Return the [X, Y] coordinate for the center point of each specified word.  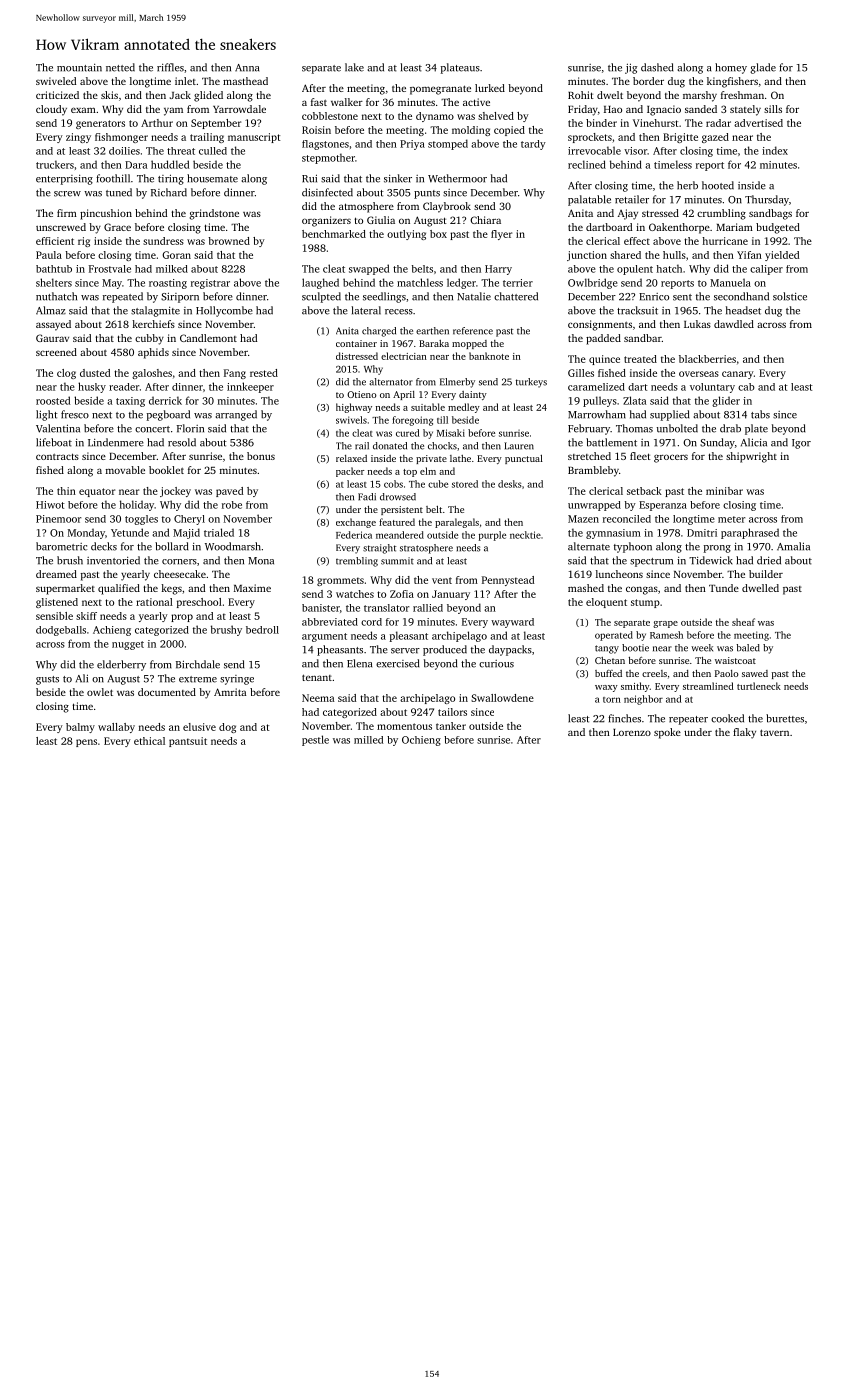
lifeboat [54, 442]
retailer [632, 199]
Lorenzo [632, 732]
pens [86, 743]
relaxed [351, 458]
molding [471, 131]
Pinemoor [58, 519]
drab [730, 428]
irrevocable [594, 150]
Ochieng [421, 741]
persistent [402, 510]
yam [173, 111]
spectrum [651, 562]
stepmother [328, 158]
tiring [171, 179]
